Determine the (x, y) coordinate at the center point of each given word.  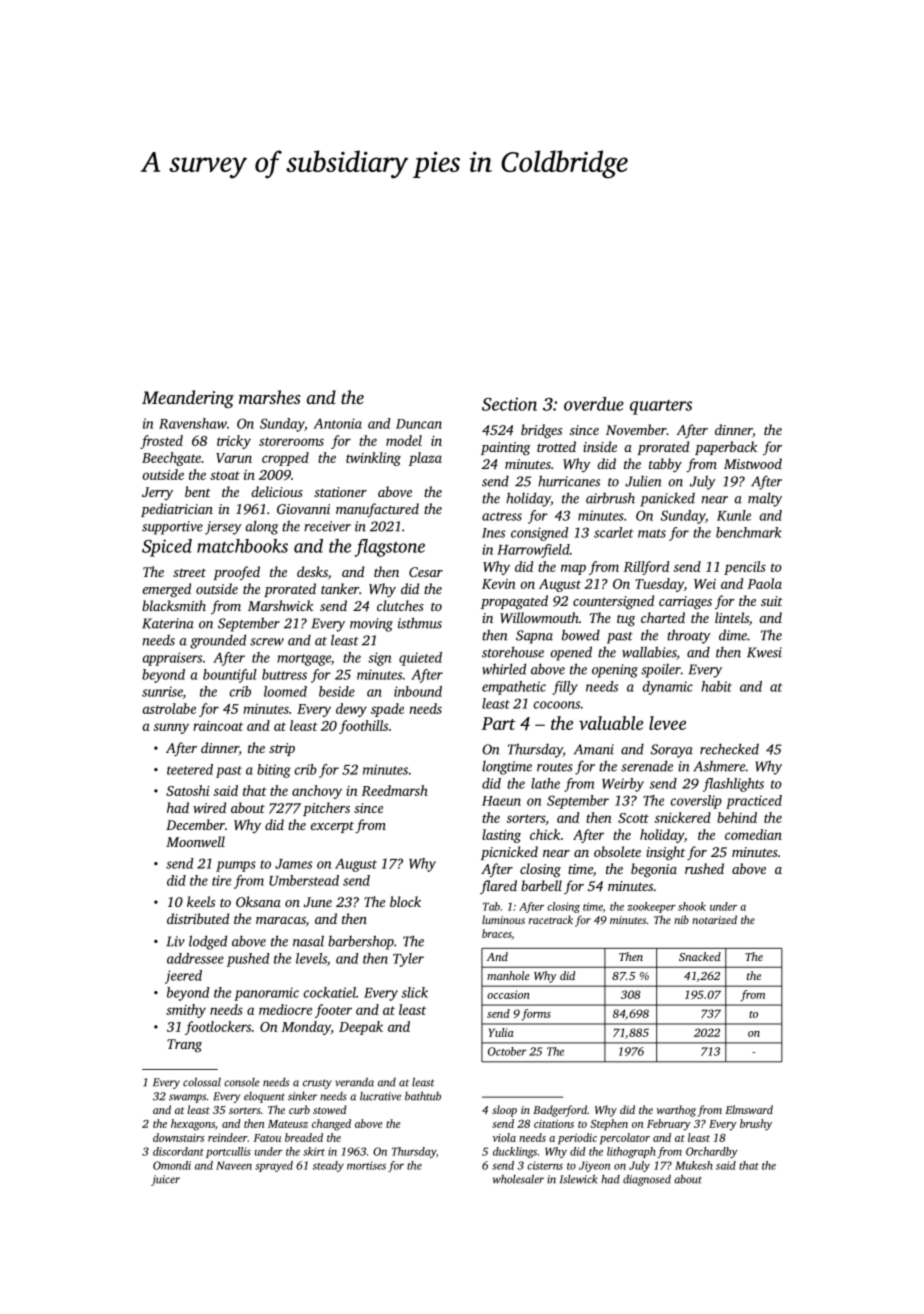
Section (509, 404)
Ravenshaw (193, 423)
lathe (545, 783)
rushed (704, 868)
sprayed (274, 1166)
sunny (171, 728)
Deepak (361, 1028)
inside (600, 446)
